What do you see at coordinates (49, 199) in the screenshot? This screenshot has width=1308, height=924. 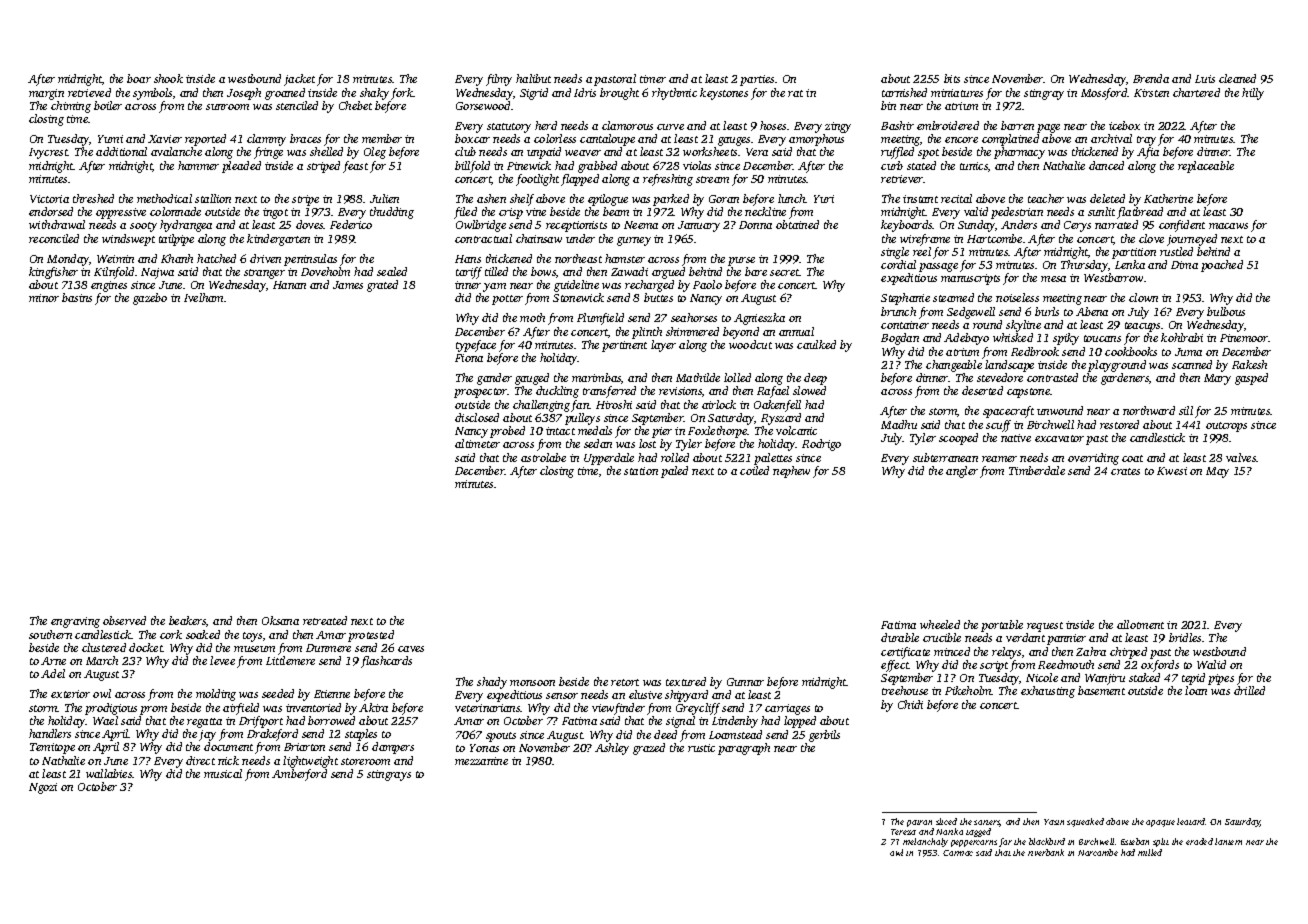 I see `Victoria` at bounding box center [49, 199].
